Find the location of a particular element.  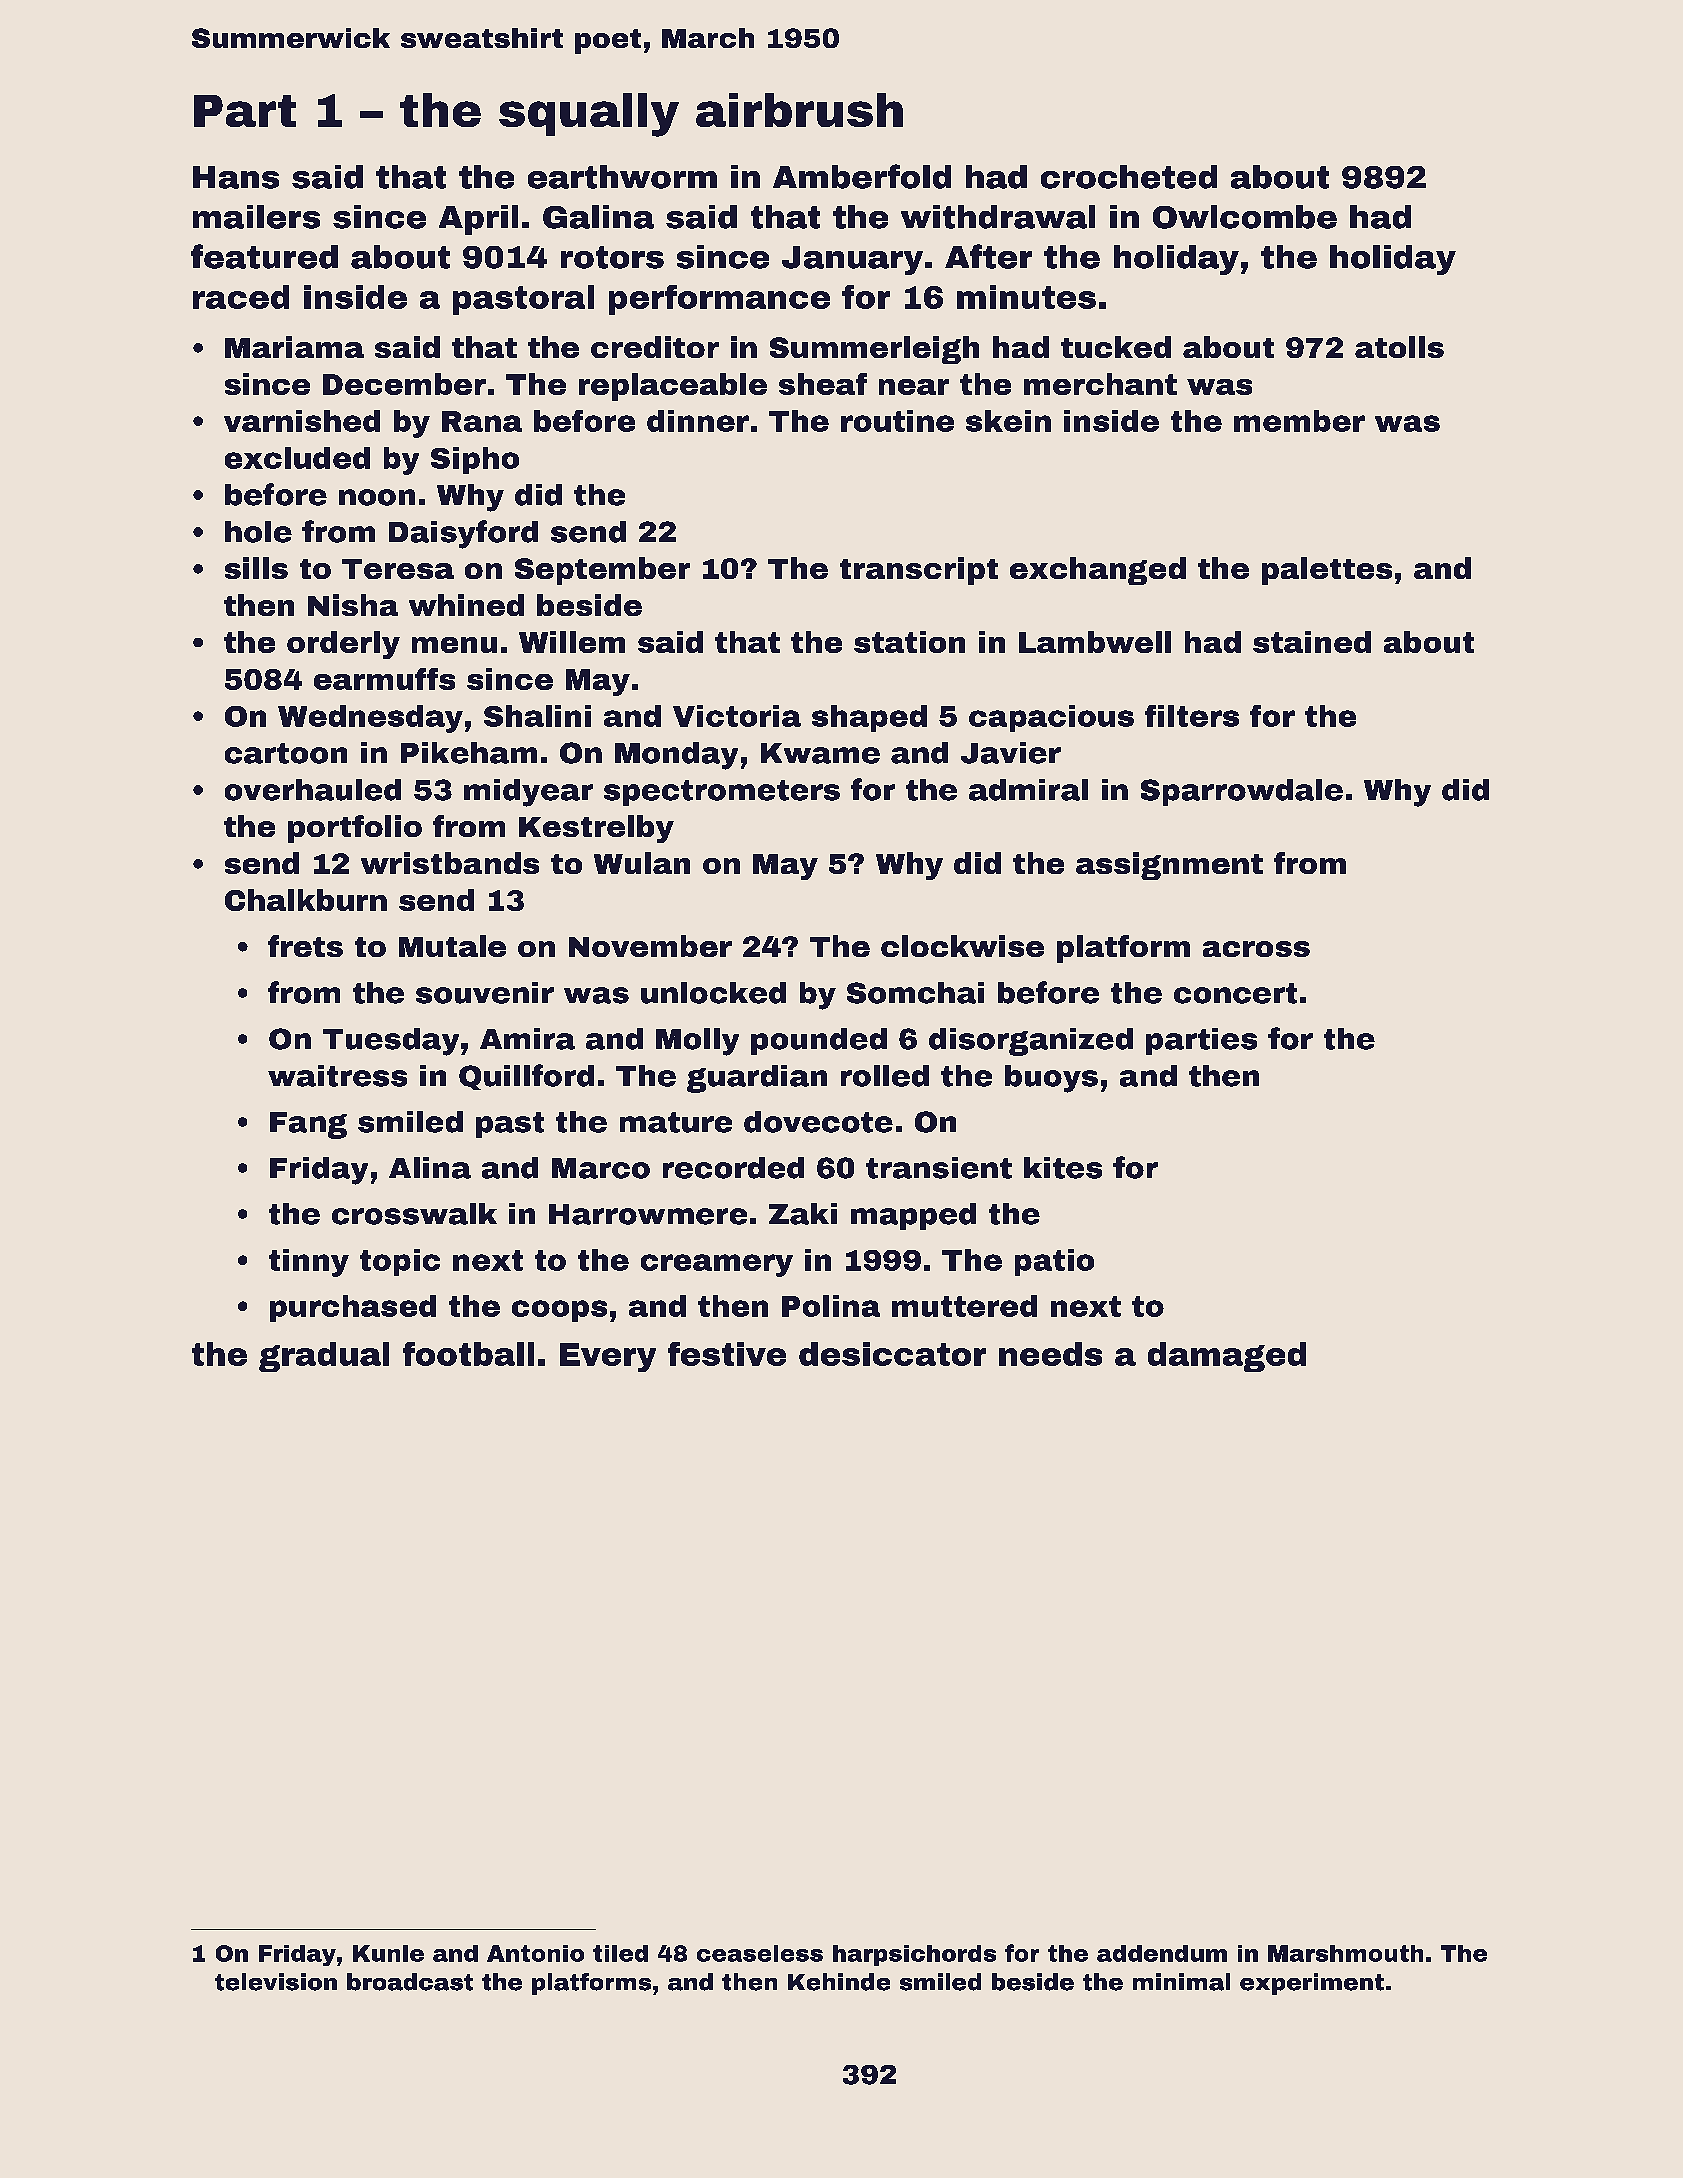

experiment is located at coordinates (1312, 1984).
